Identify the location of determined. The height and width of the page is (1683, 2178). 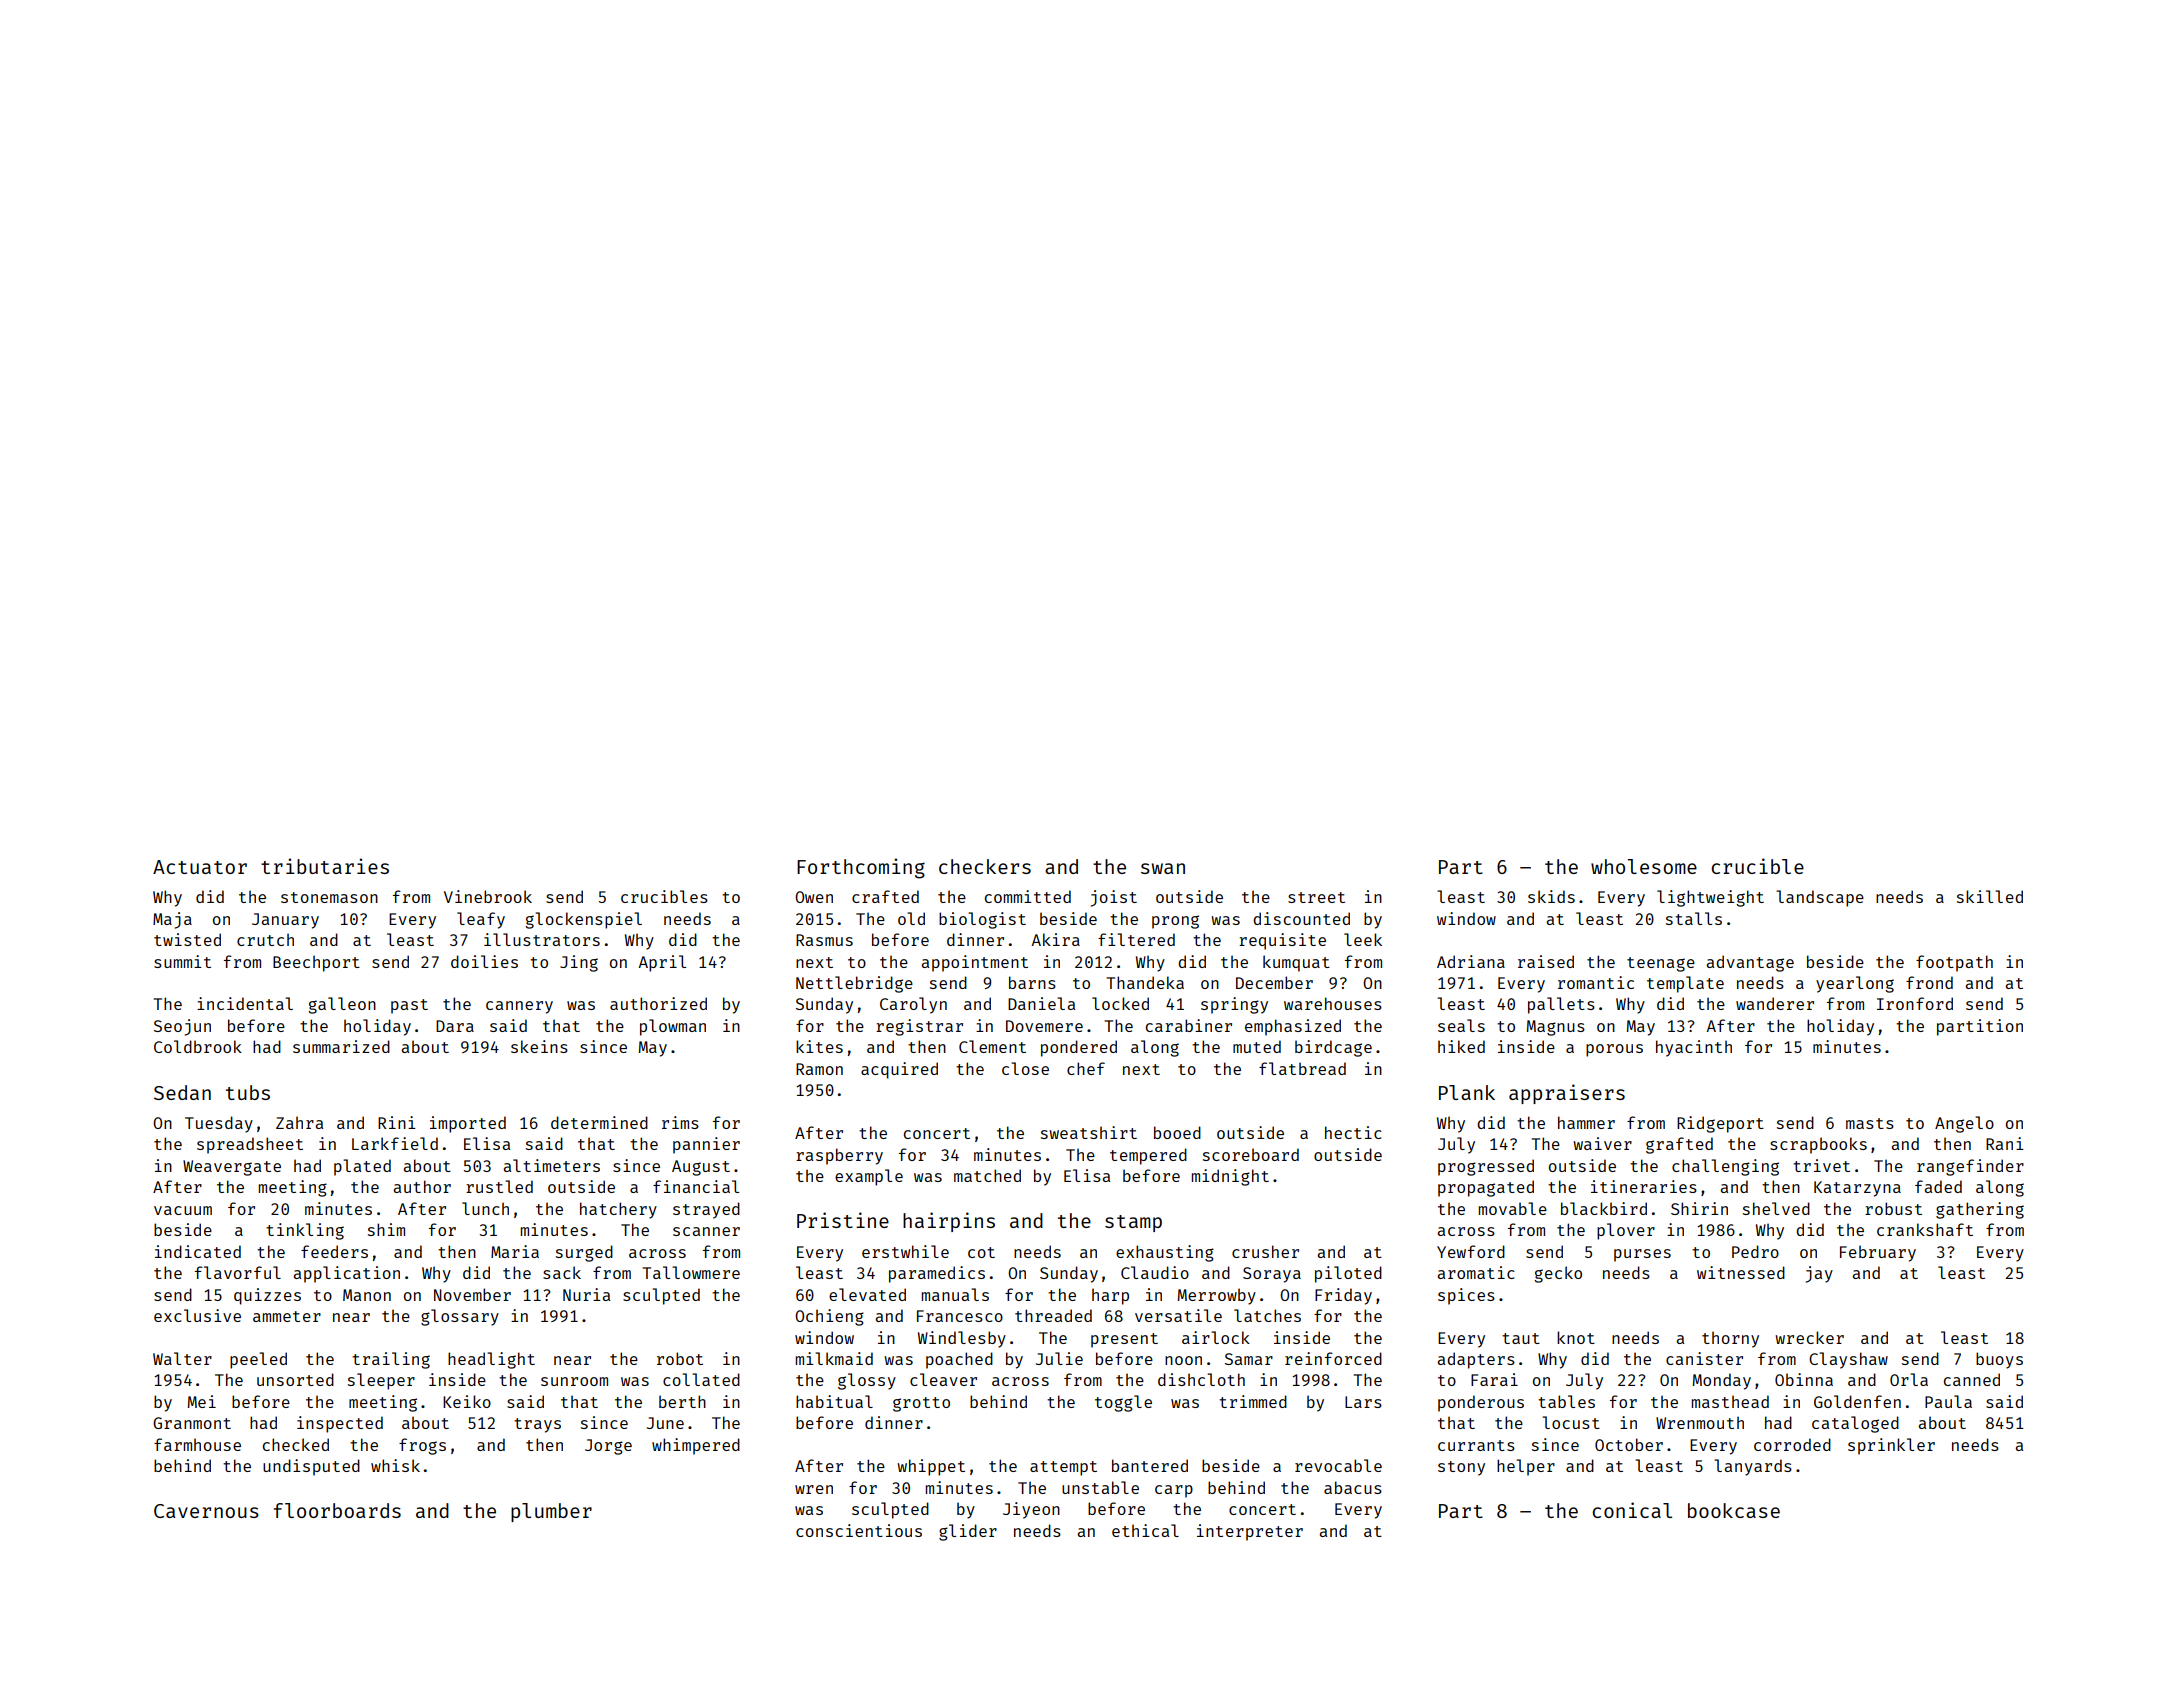
(599, 1122).
